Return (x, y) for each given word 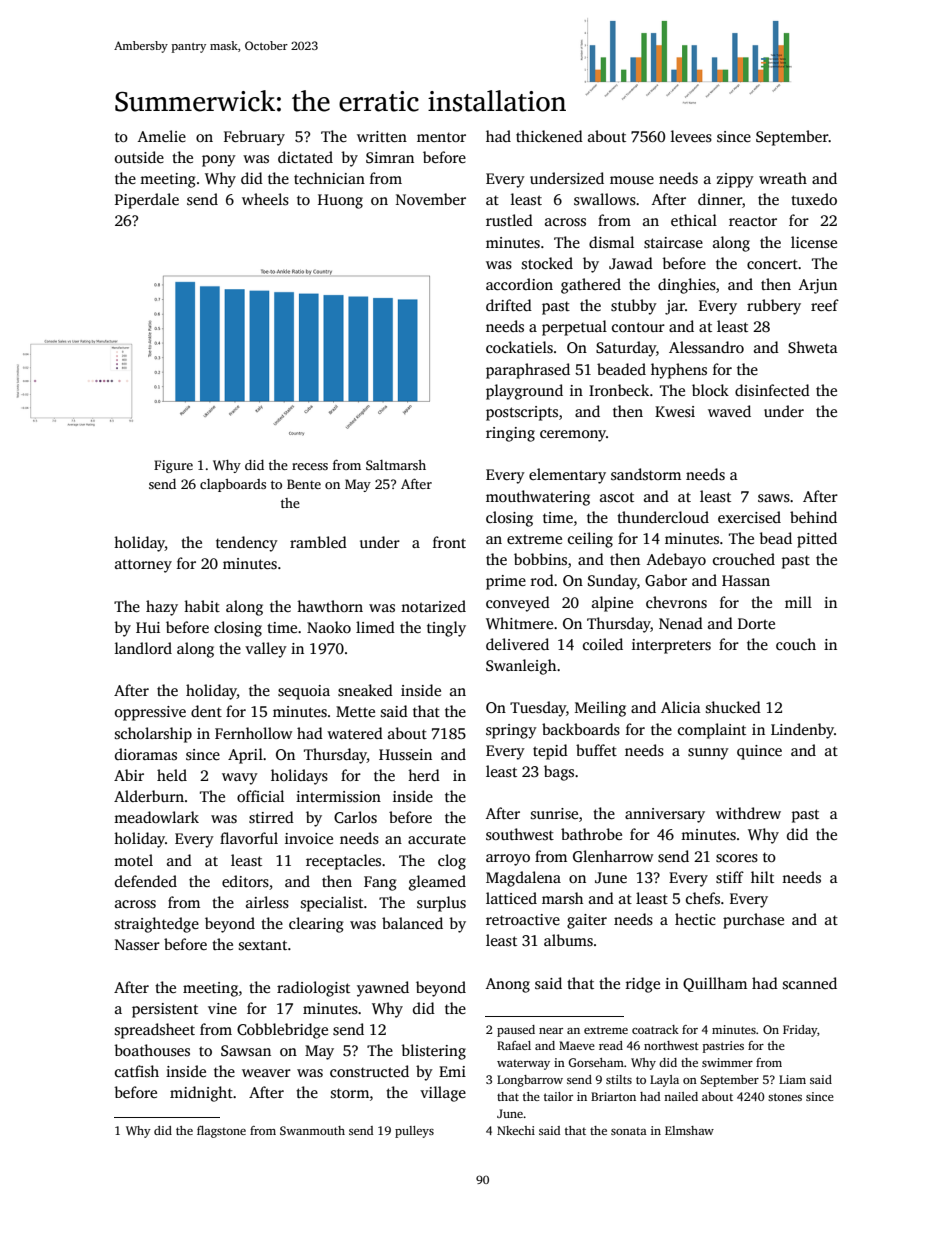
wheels (265, 199)
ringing (510, 434)
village (443, 1094)
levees (691, 136)
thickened (549, 136)
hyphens (679, 371)
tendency (247, 544)
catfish (137, 1071)
